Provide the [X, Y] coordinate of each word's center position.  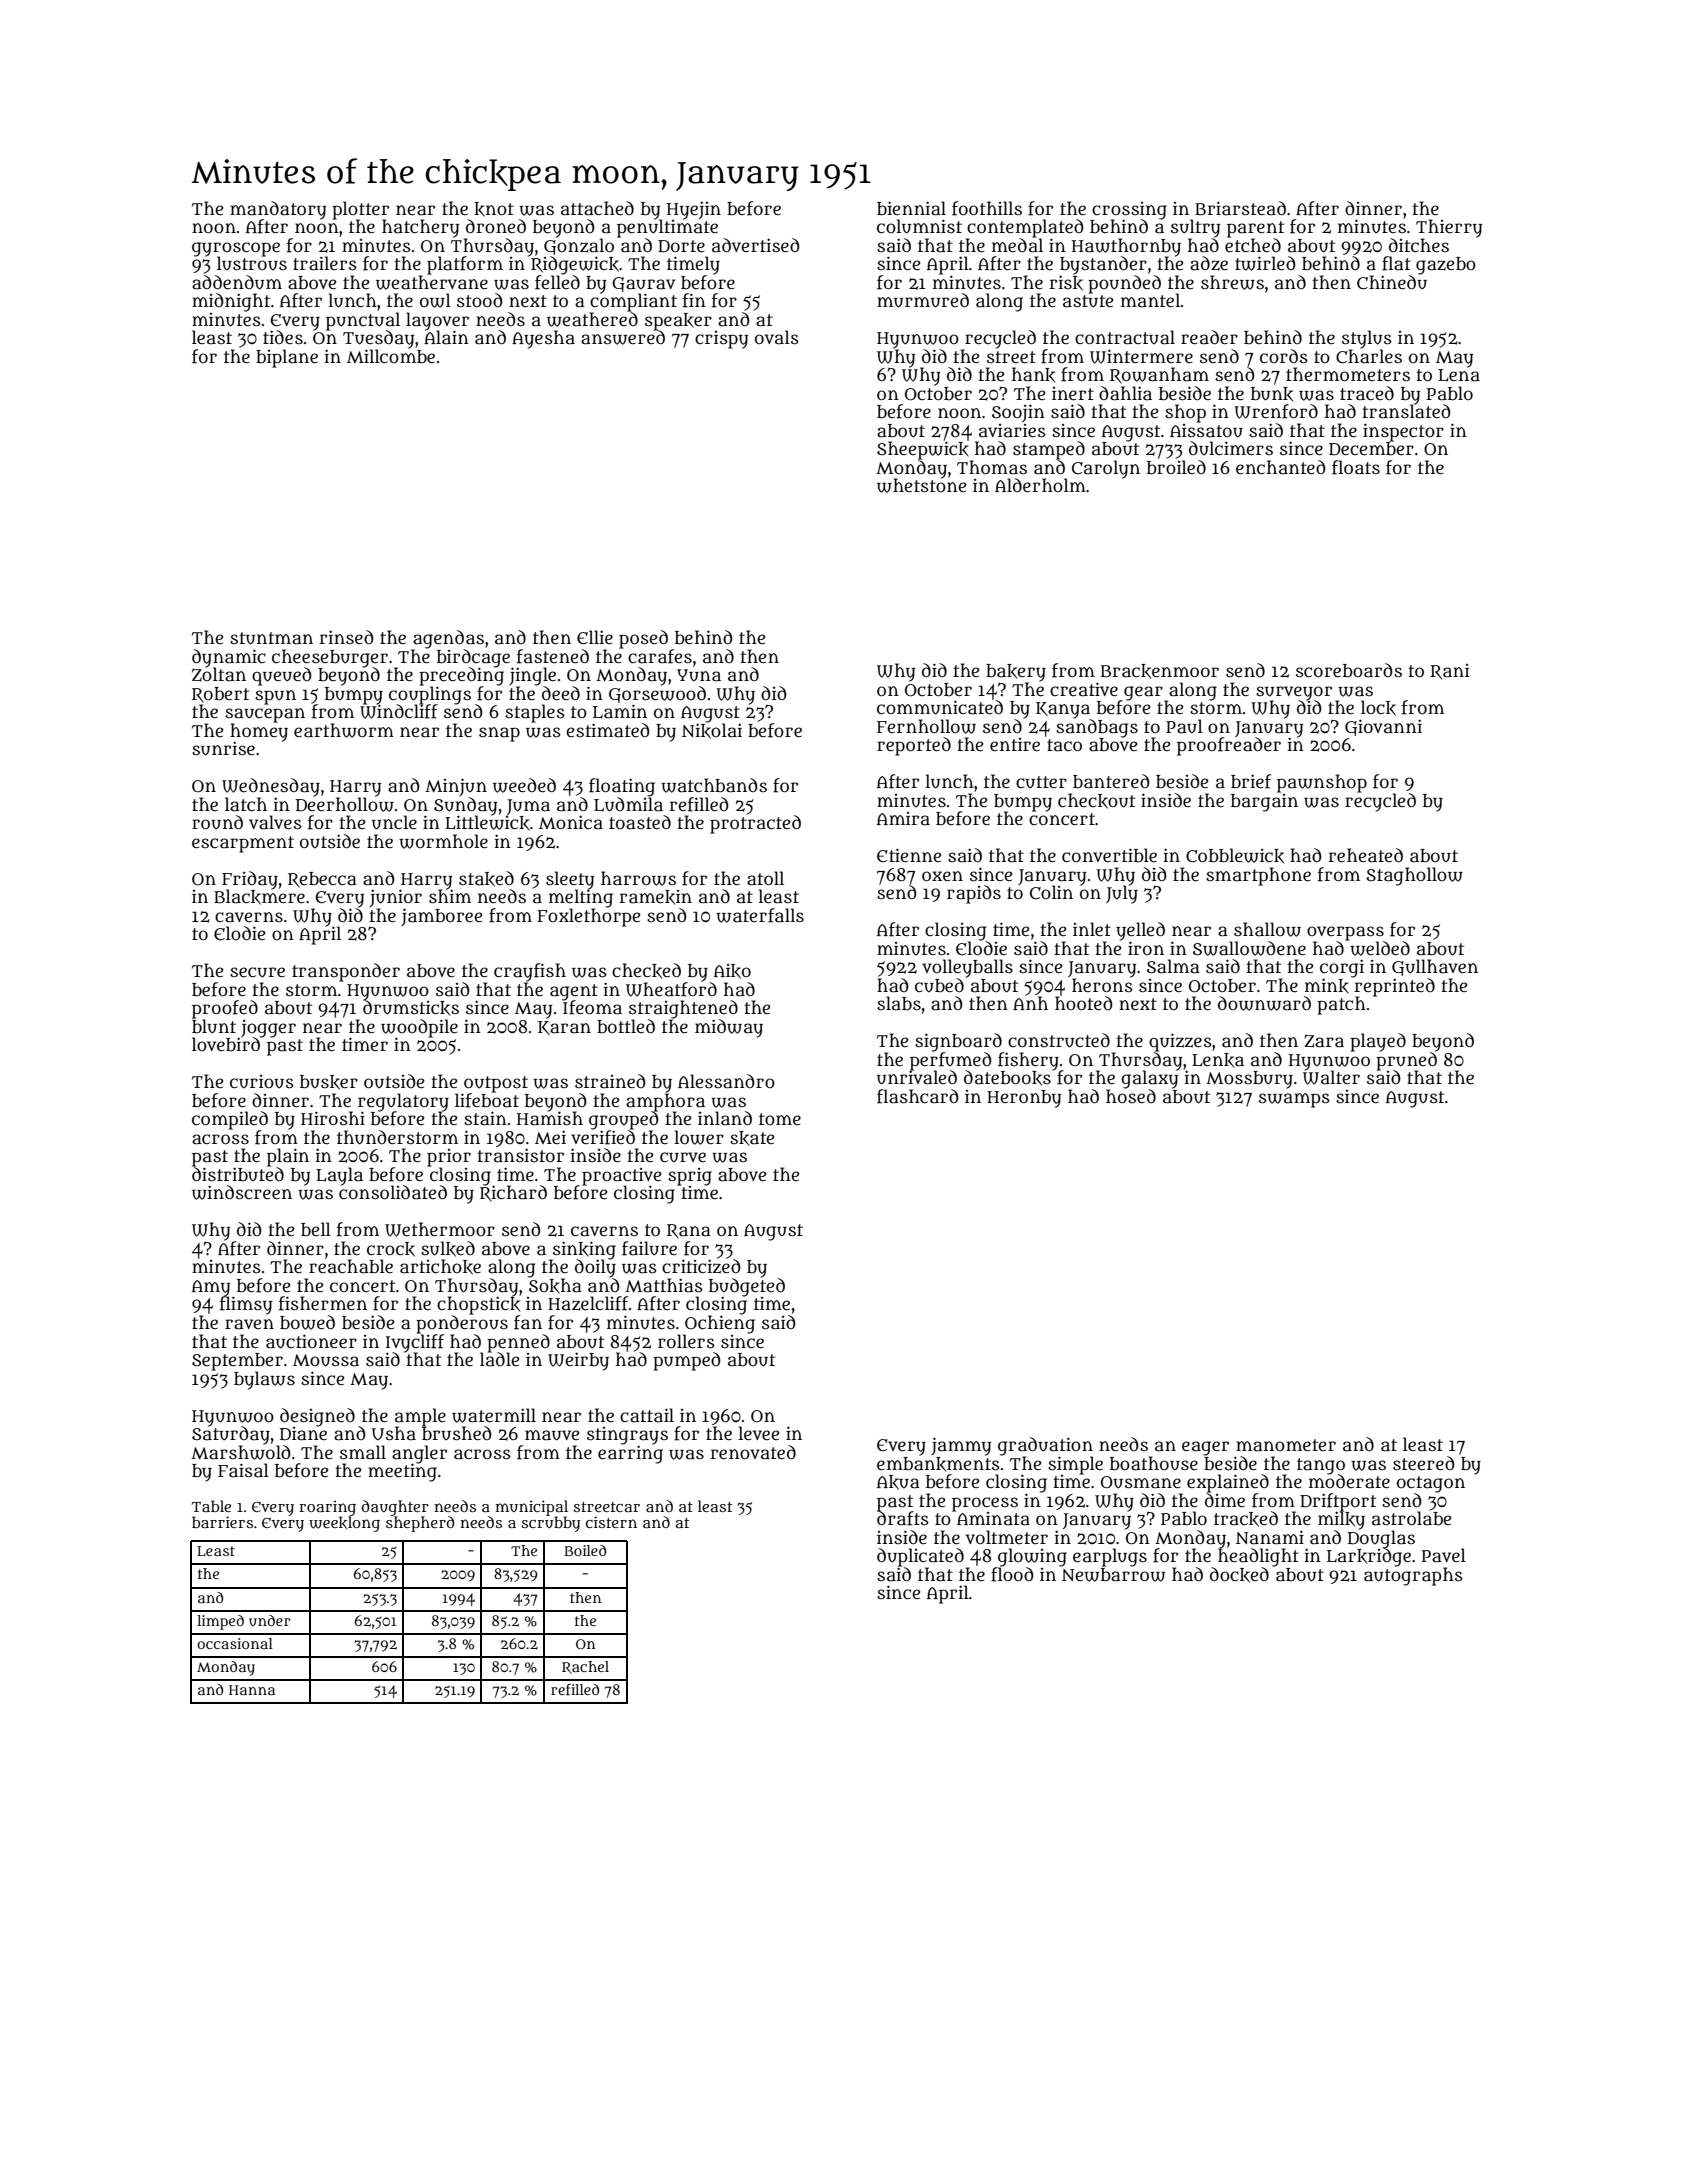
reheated [1366, 855]
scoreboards [1349, 670]
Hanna [252, 1690]
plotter [360, 210]
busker [329, 1082]
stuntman [271, 638]
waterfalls [760, 915]
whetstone [921, 486]
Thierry [1449, 228]
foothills [987, 208]
